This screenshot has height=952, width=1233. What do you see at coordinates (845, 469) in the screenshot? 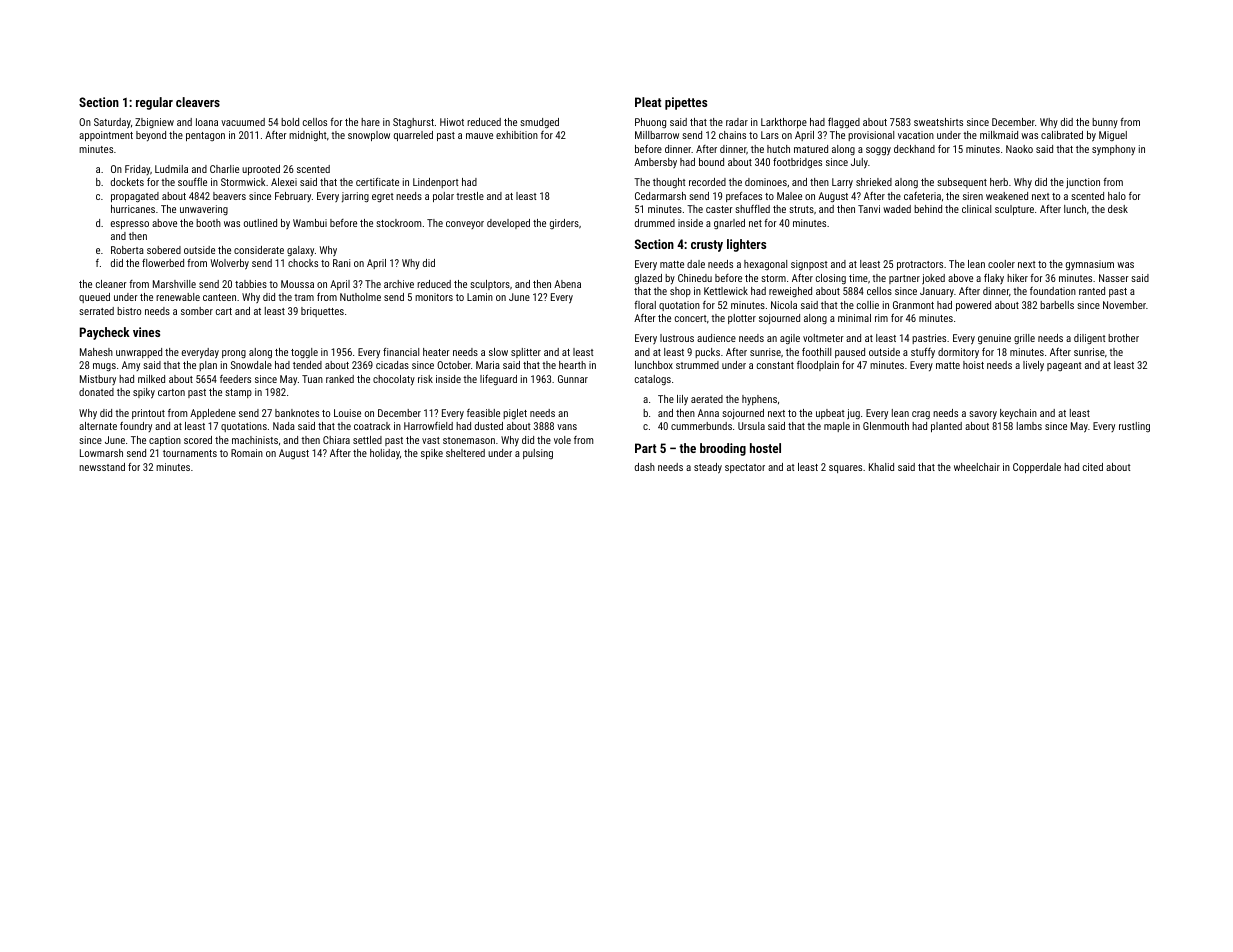
I see `squares` at bounding box center [845, 469].
